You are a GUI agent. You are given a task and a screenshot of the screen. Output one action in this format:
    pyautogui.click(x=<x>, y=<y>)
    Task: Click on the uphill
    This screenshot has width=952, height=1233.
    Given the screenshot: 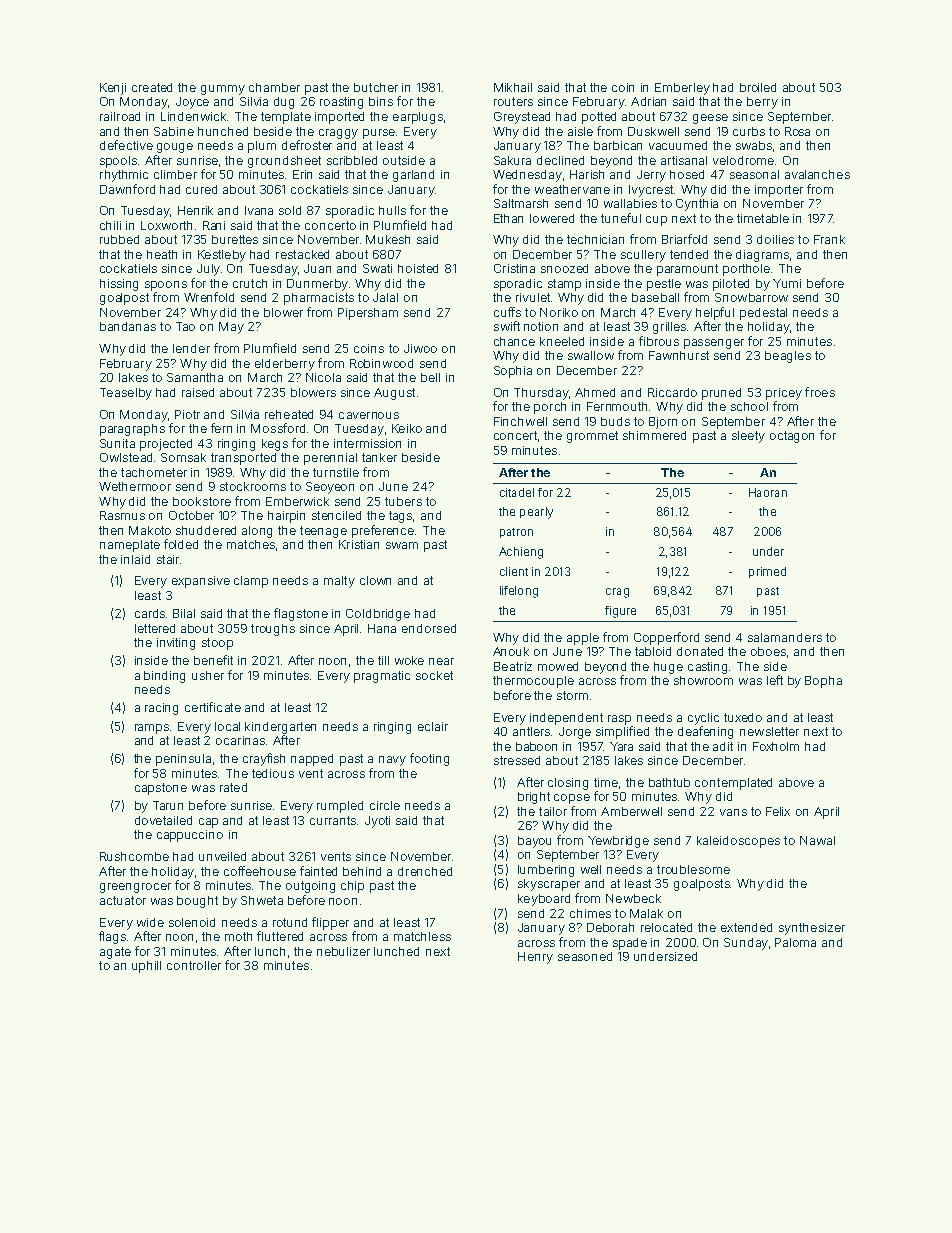 What is the action you would take?
    pyautogui.click(x=146, y=967)
